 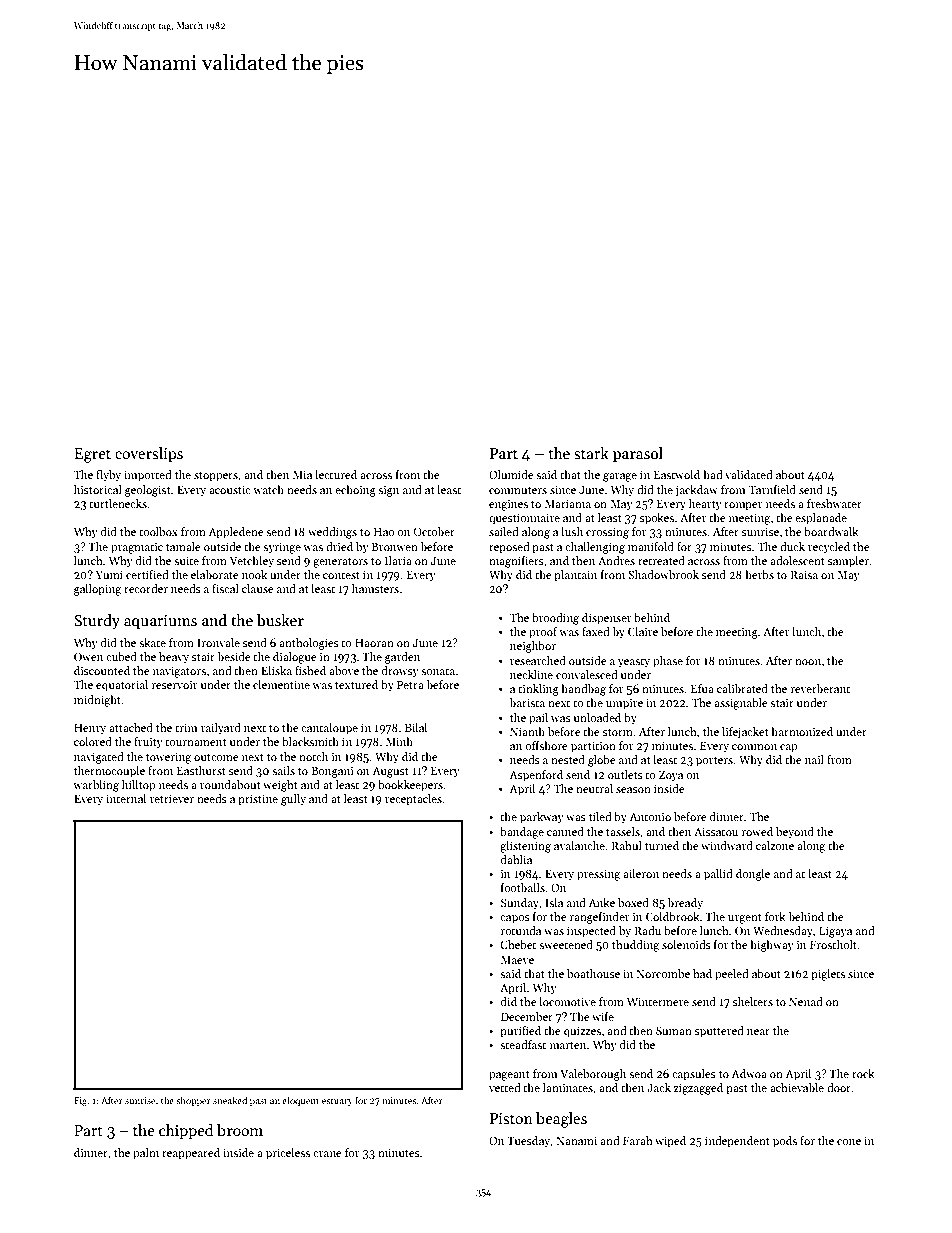 I want to click on Maeve, so click(x=517, y=960).
